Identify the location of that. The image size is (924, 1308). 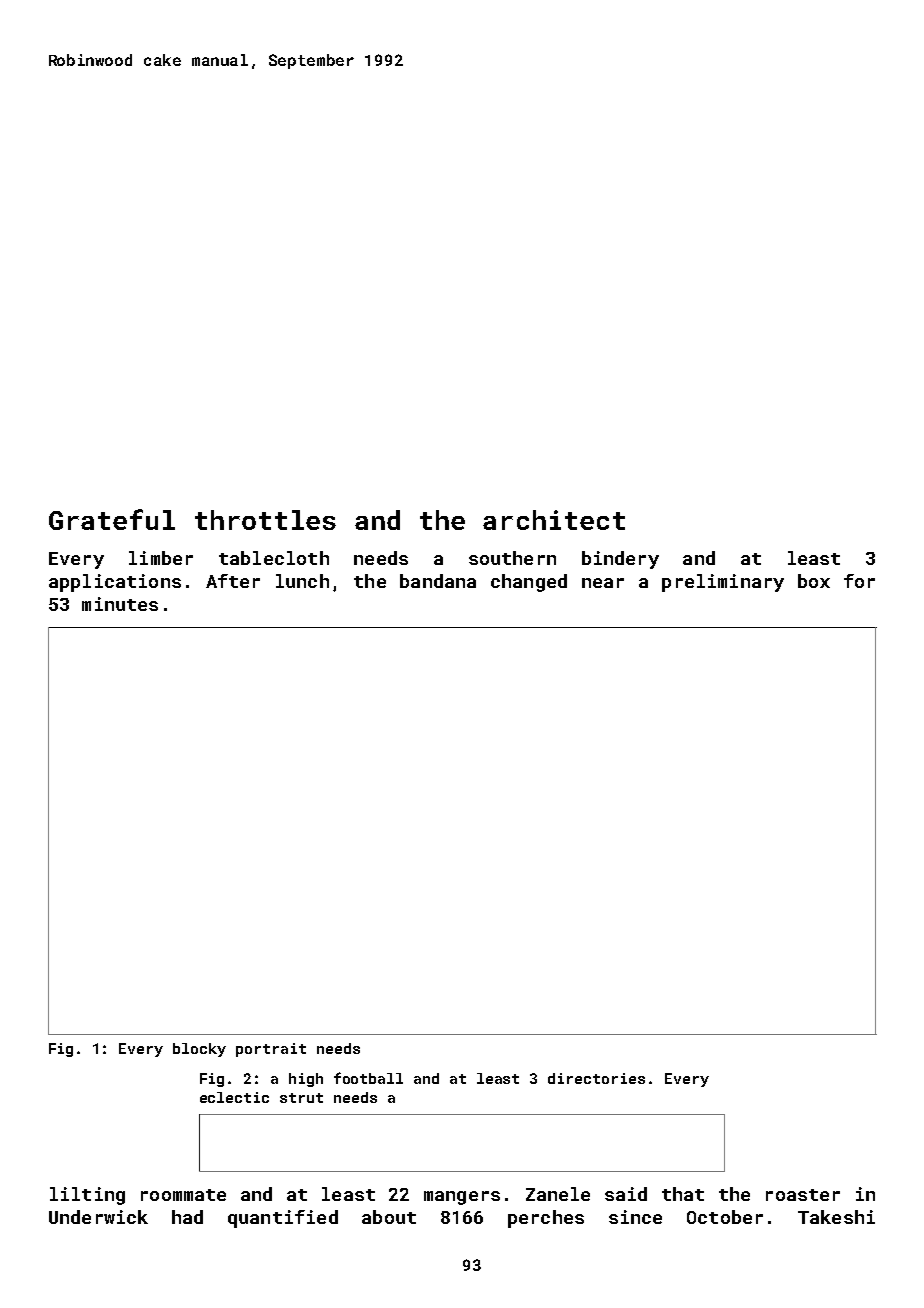
(683, 1194).
